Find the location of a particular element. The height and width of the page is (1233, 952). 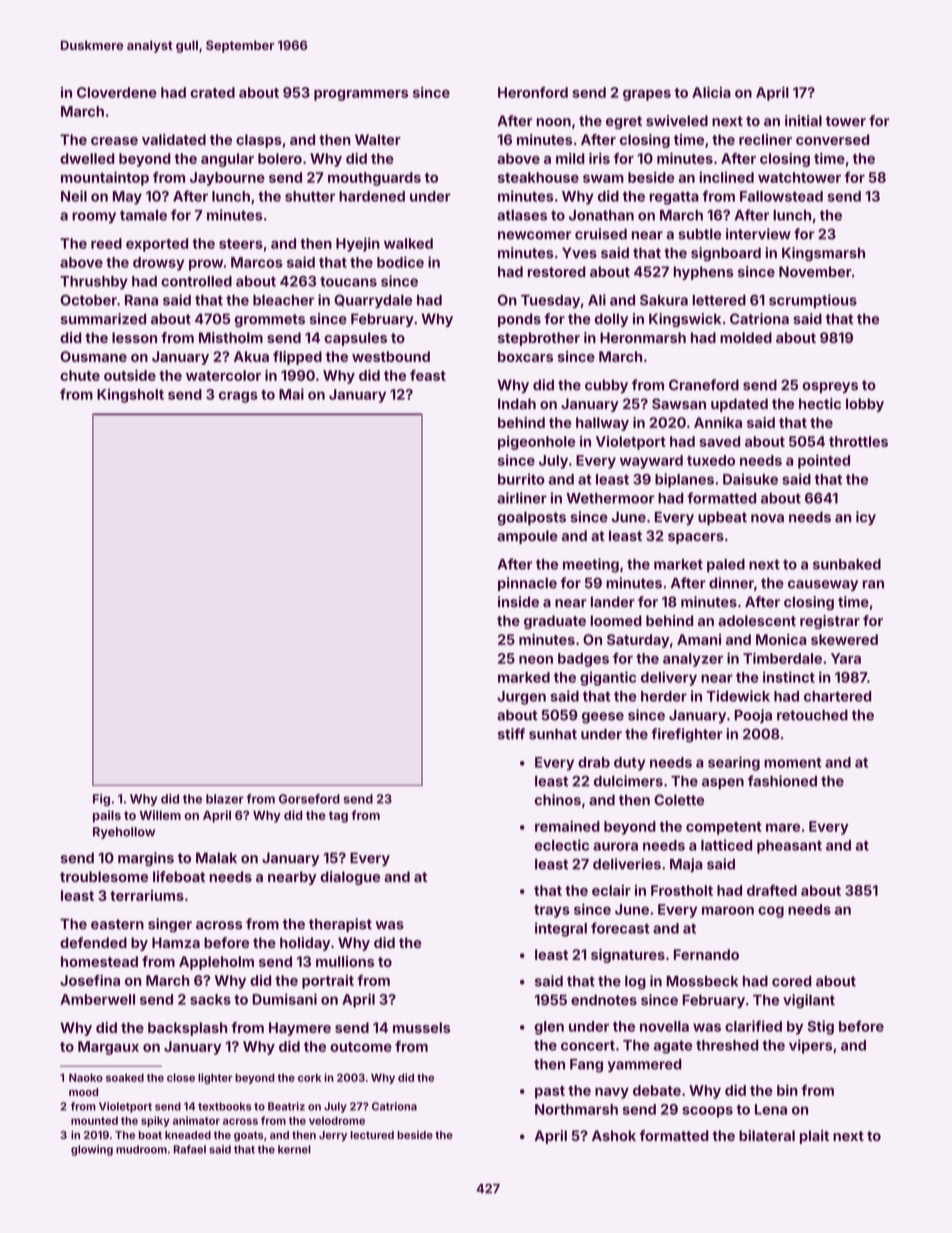

hectic is located at coordinates (820, 403).
